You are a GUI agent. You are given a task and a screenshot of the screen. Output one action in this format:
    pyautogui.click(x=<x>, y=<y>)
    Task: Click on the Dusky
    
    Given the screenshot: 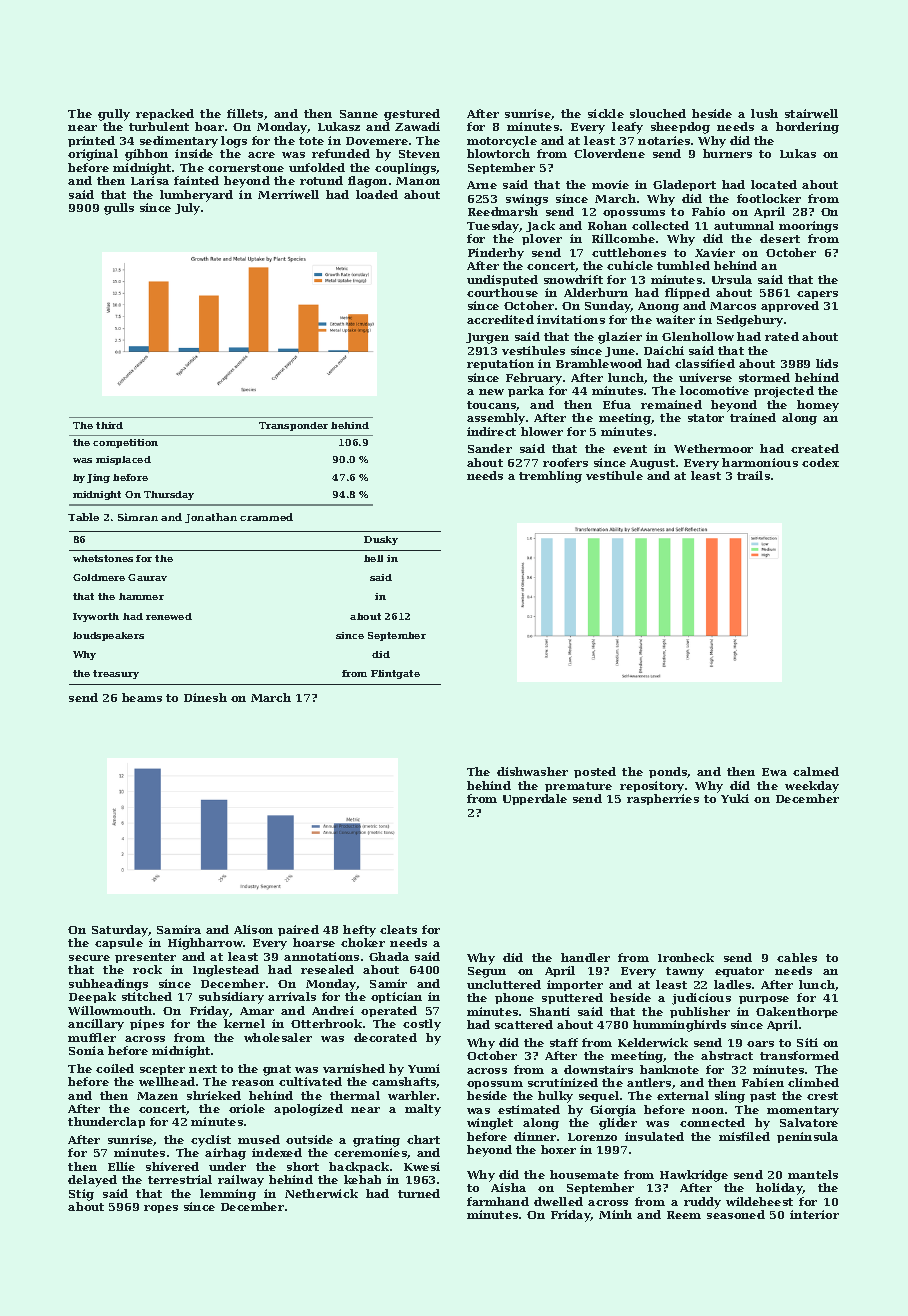 What is the action you would take?
    pyautogui.click(x=381, y=540)
